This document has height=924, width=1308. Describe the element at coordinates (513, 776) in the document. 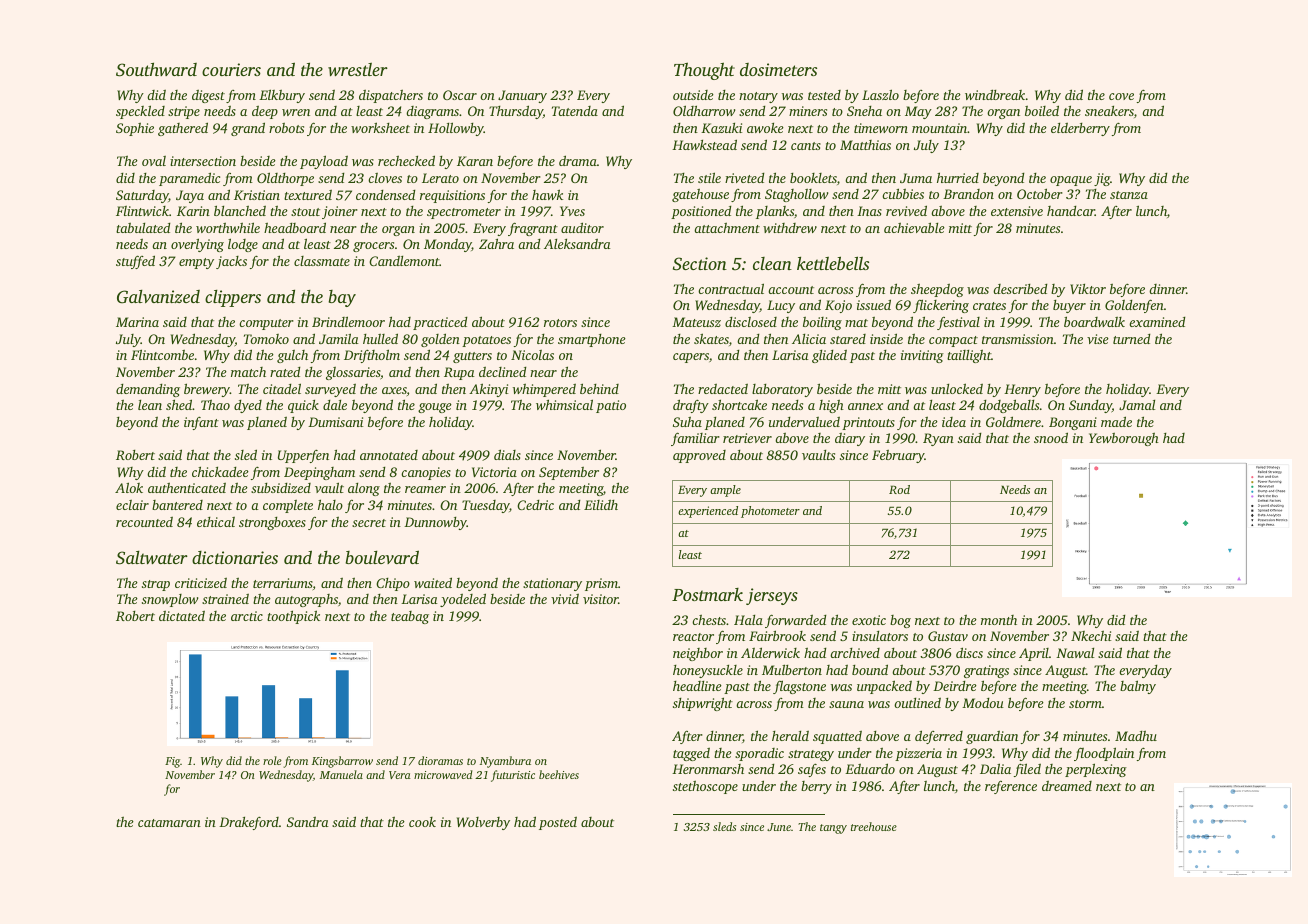

I see `futuristic` at that location.
